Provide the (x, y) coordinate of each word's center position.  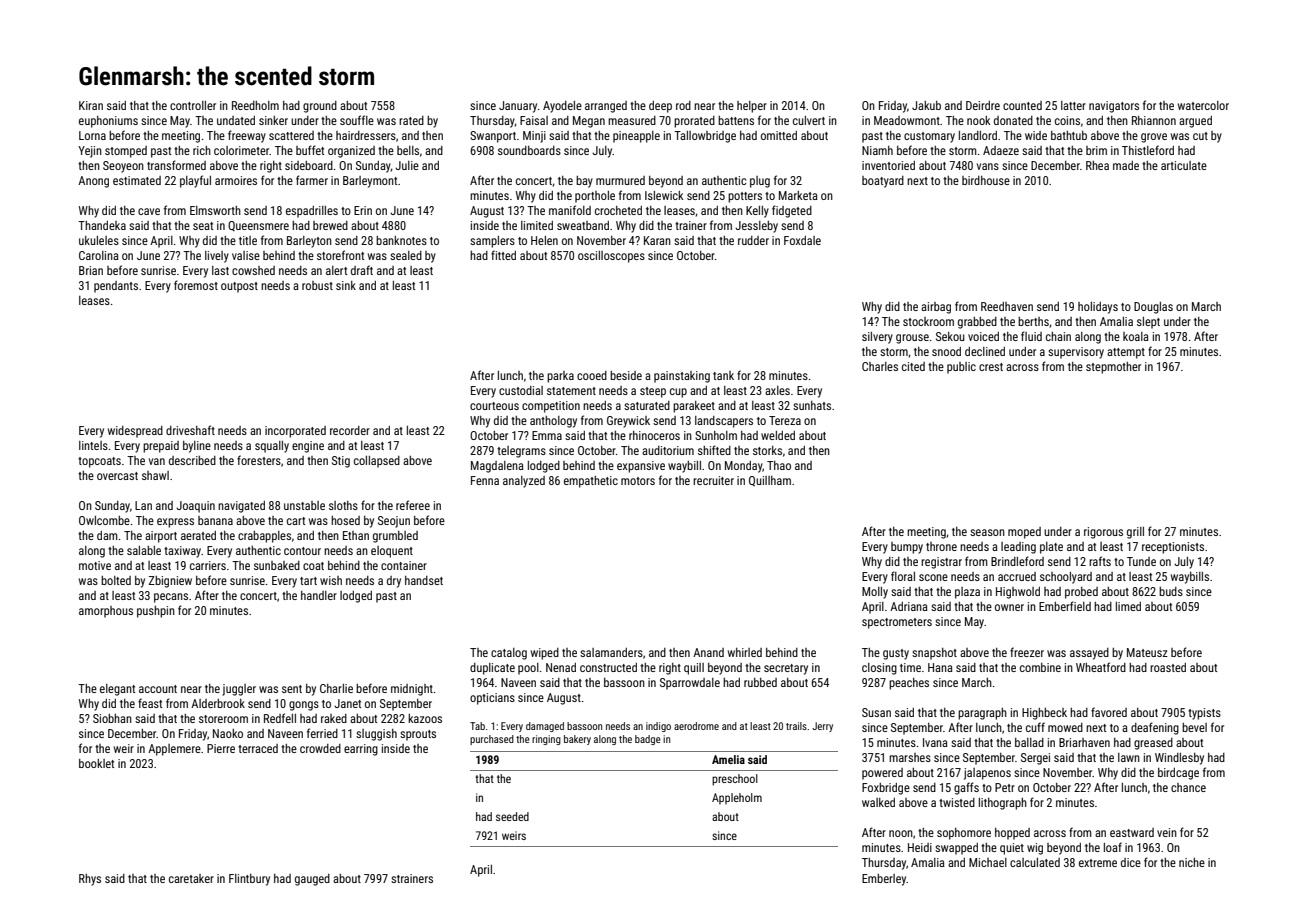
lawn (1129, 757)
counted (1022, 105)
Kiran (91, 105)
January (518, 107)
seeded (512, 816)
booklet (96, 763)
